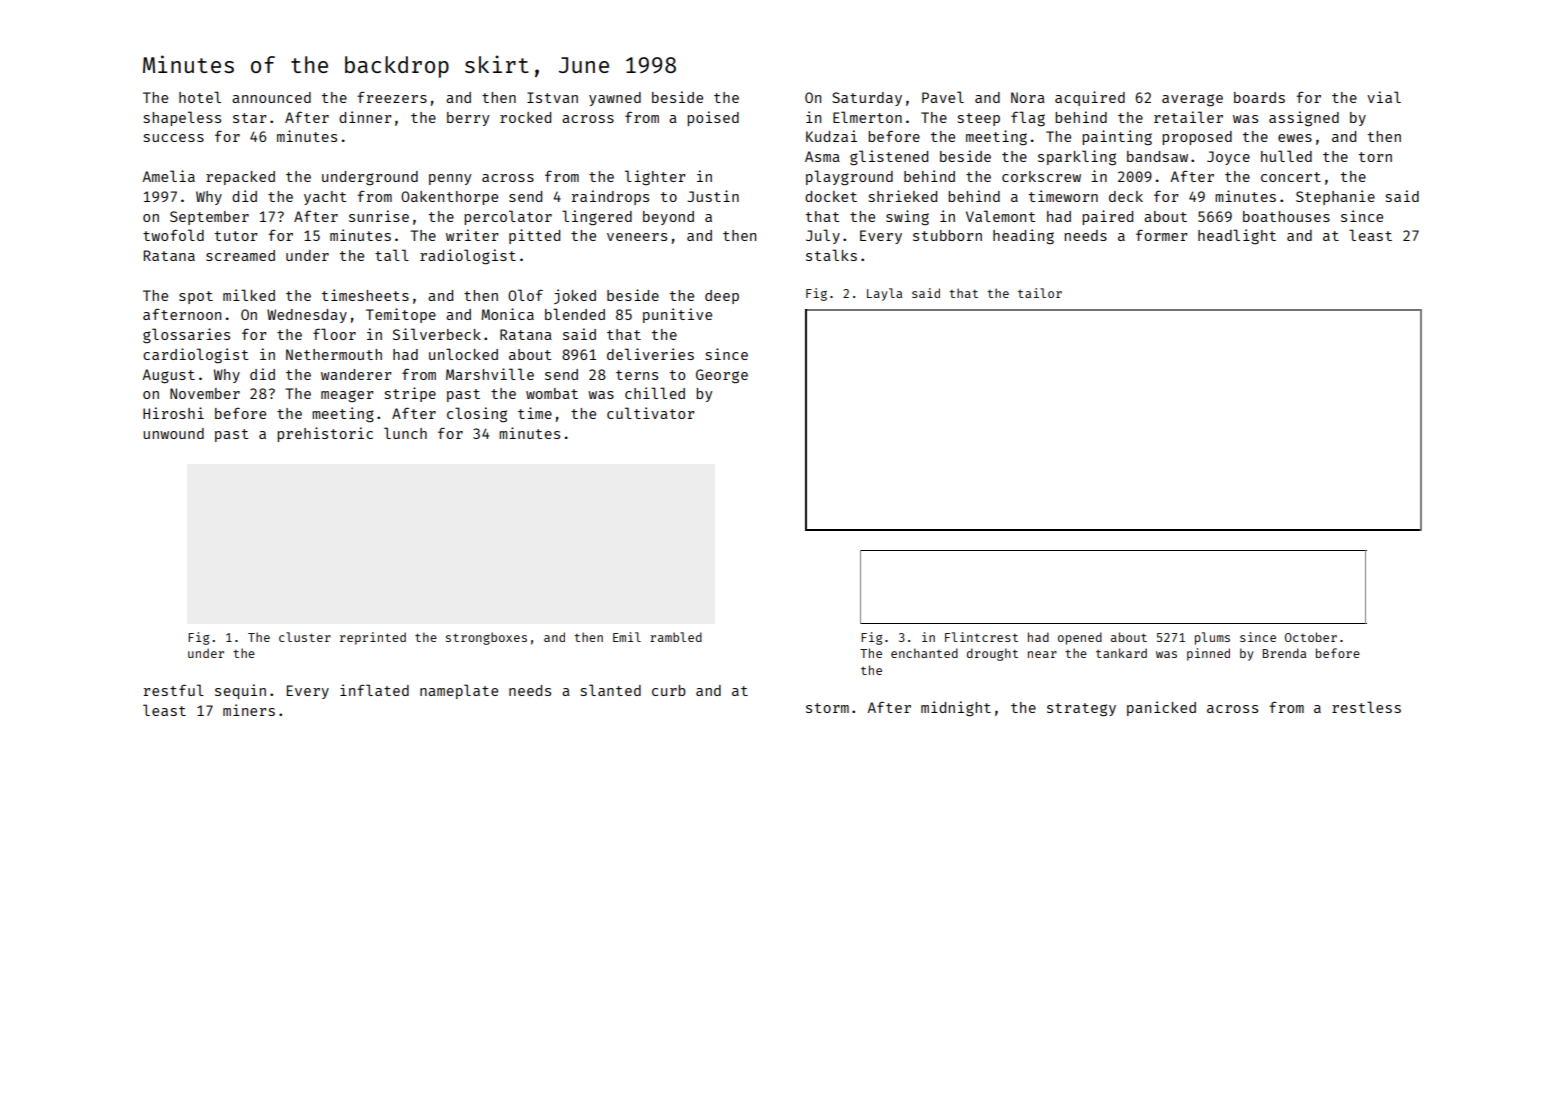 The image size is (1564, 1106). Describe the element at coordinates (200, 97) in the screenshot. I see `hotel` at that location.
